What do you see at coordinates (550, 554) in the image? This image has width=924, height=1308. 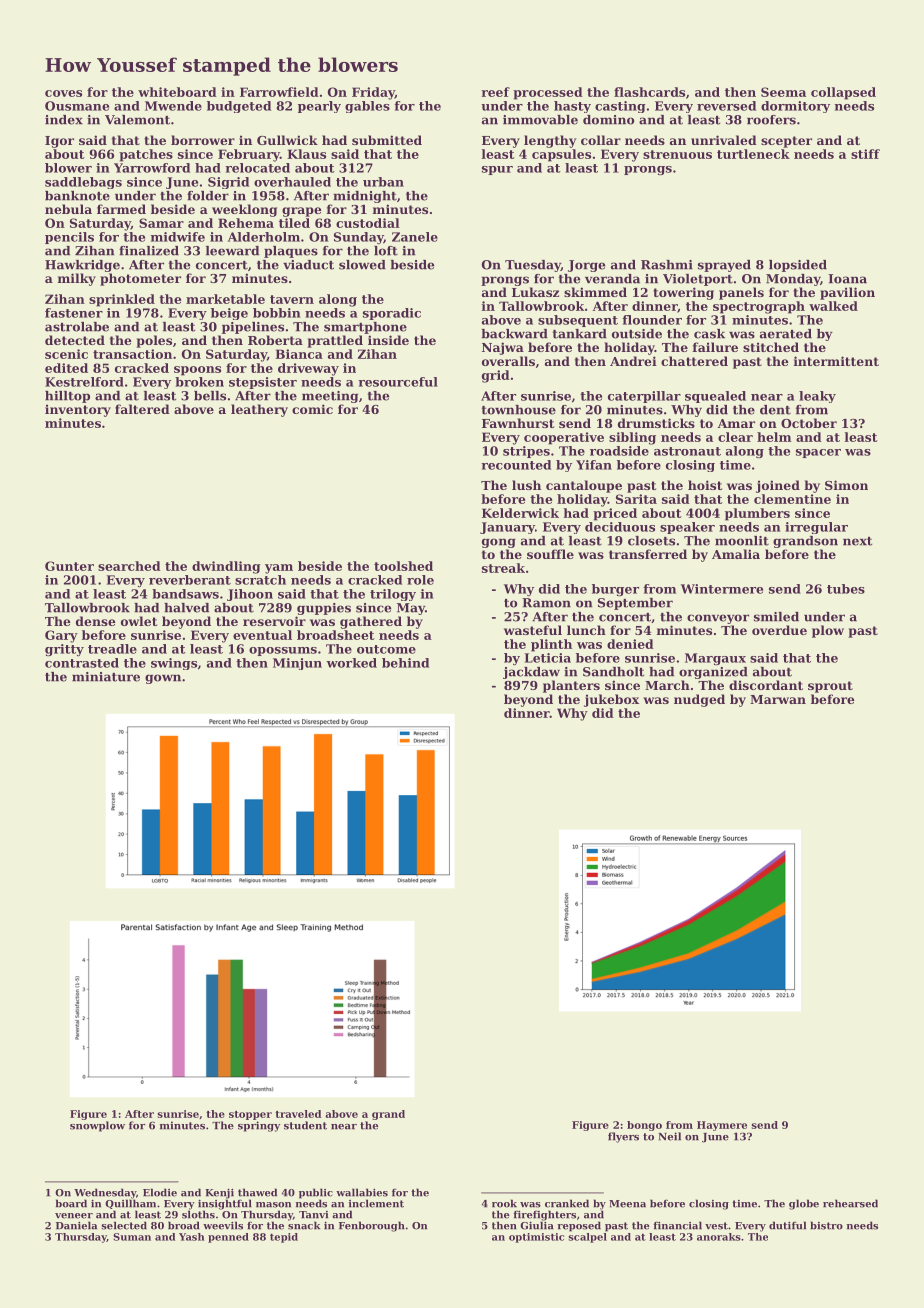 I see `souffle` at bounding box center [550, 554].
